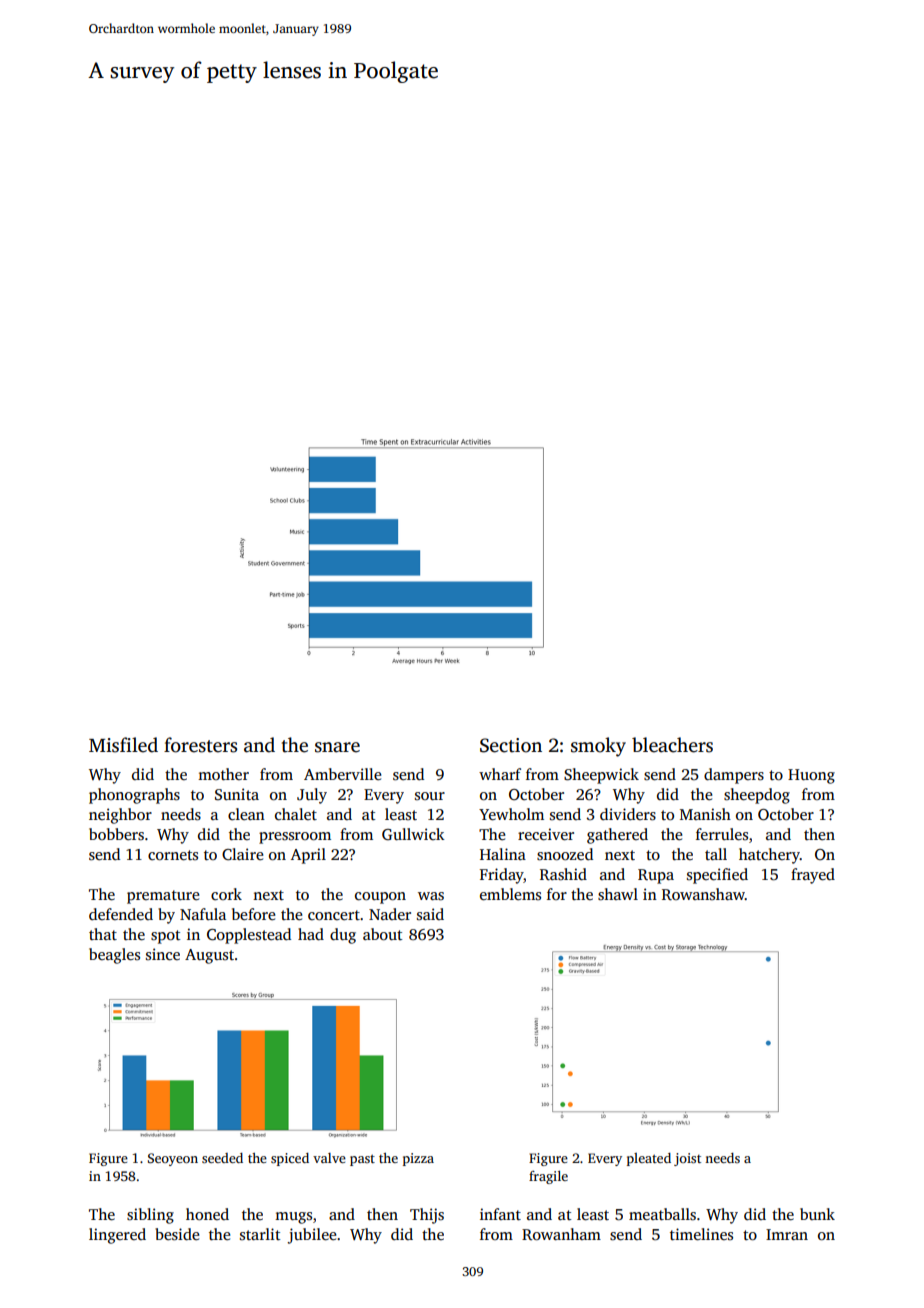 The height and width of the page is (1308, 924). I want to click on Seoyeon, so click(173, 1159).
